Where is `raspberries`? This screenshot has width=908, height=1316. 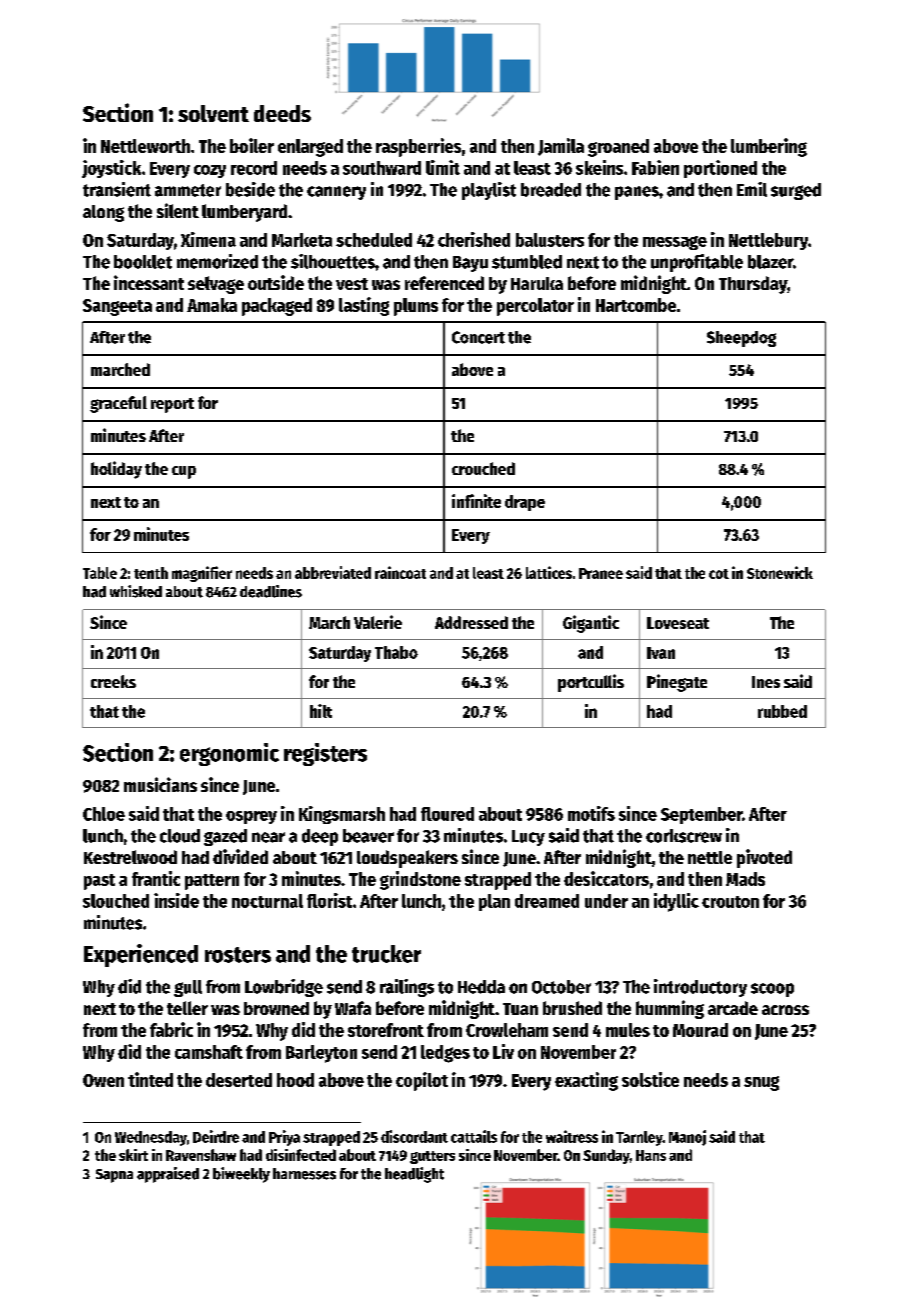 raspberries is located at coordinates (418, 147).
